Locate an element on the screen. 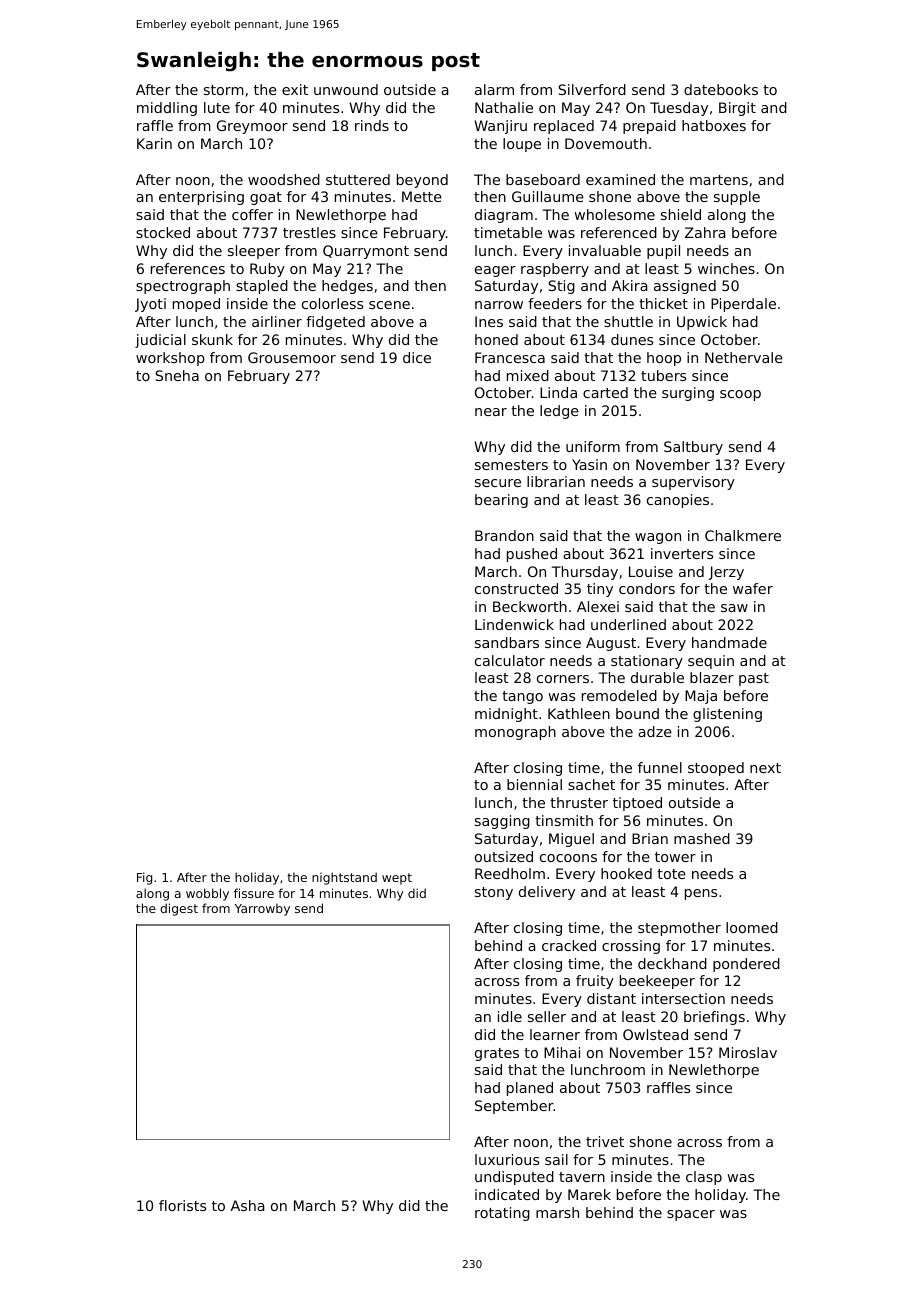 The width and height of the screenshot is (924, 1314). outsized is located at coordinates (504, 856).
